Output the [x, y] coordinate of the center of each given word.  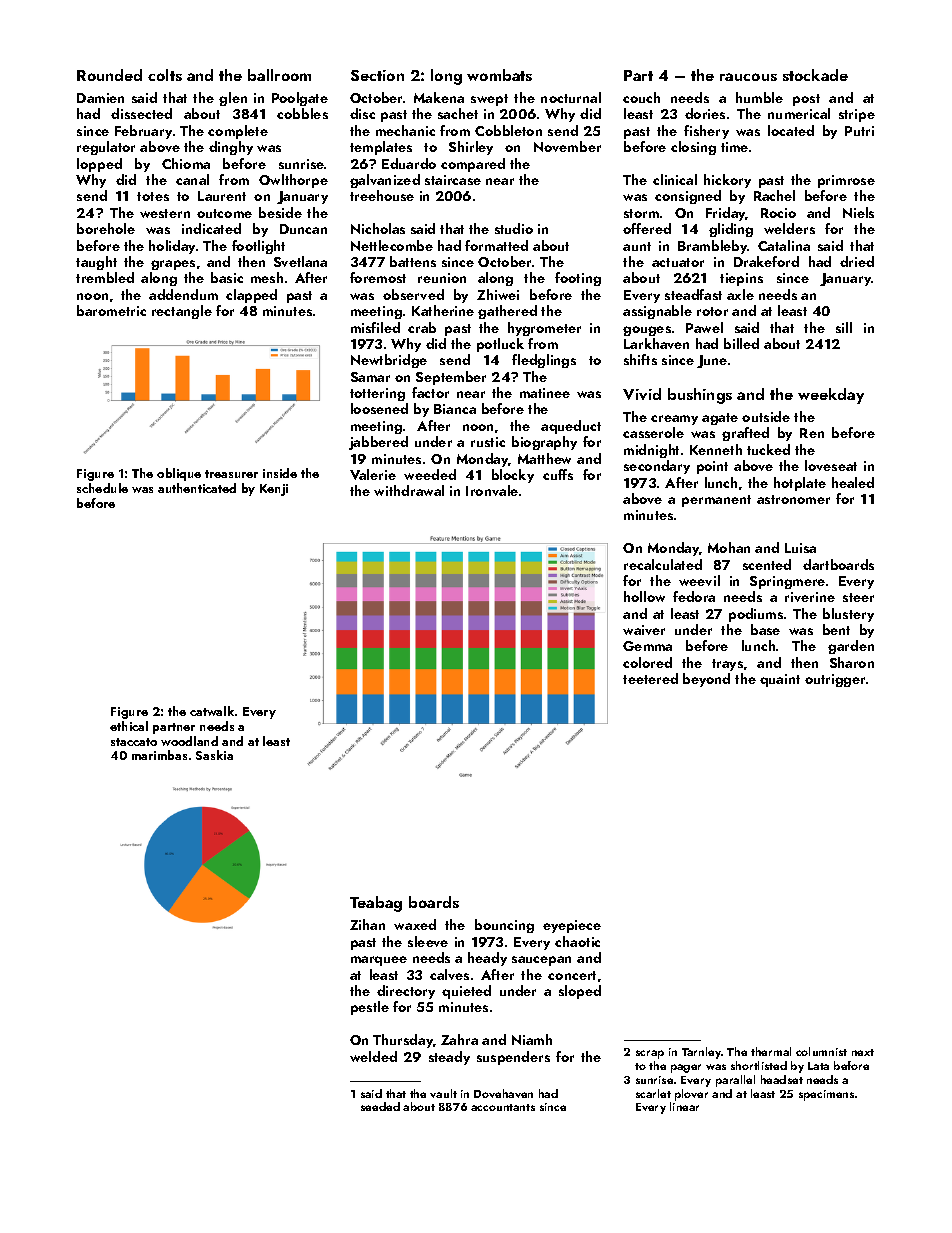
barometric [111, 310]
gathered [507, 312]
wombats [499, 75]
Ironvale [492, 490]
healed [853, 482]
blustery [848, 615]
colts [165, 75]
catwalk [212, 711]
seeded [380, 1106]
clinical [675, 179]
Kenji [274, 490]
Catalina [784, 245]
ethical [129, 726]
